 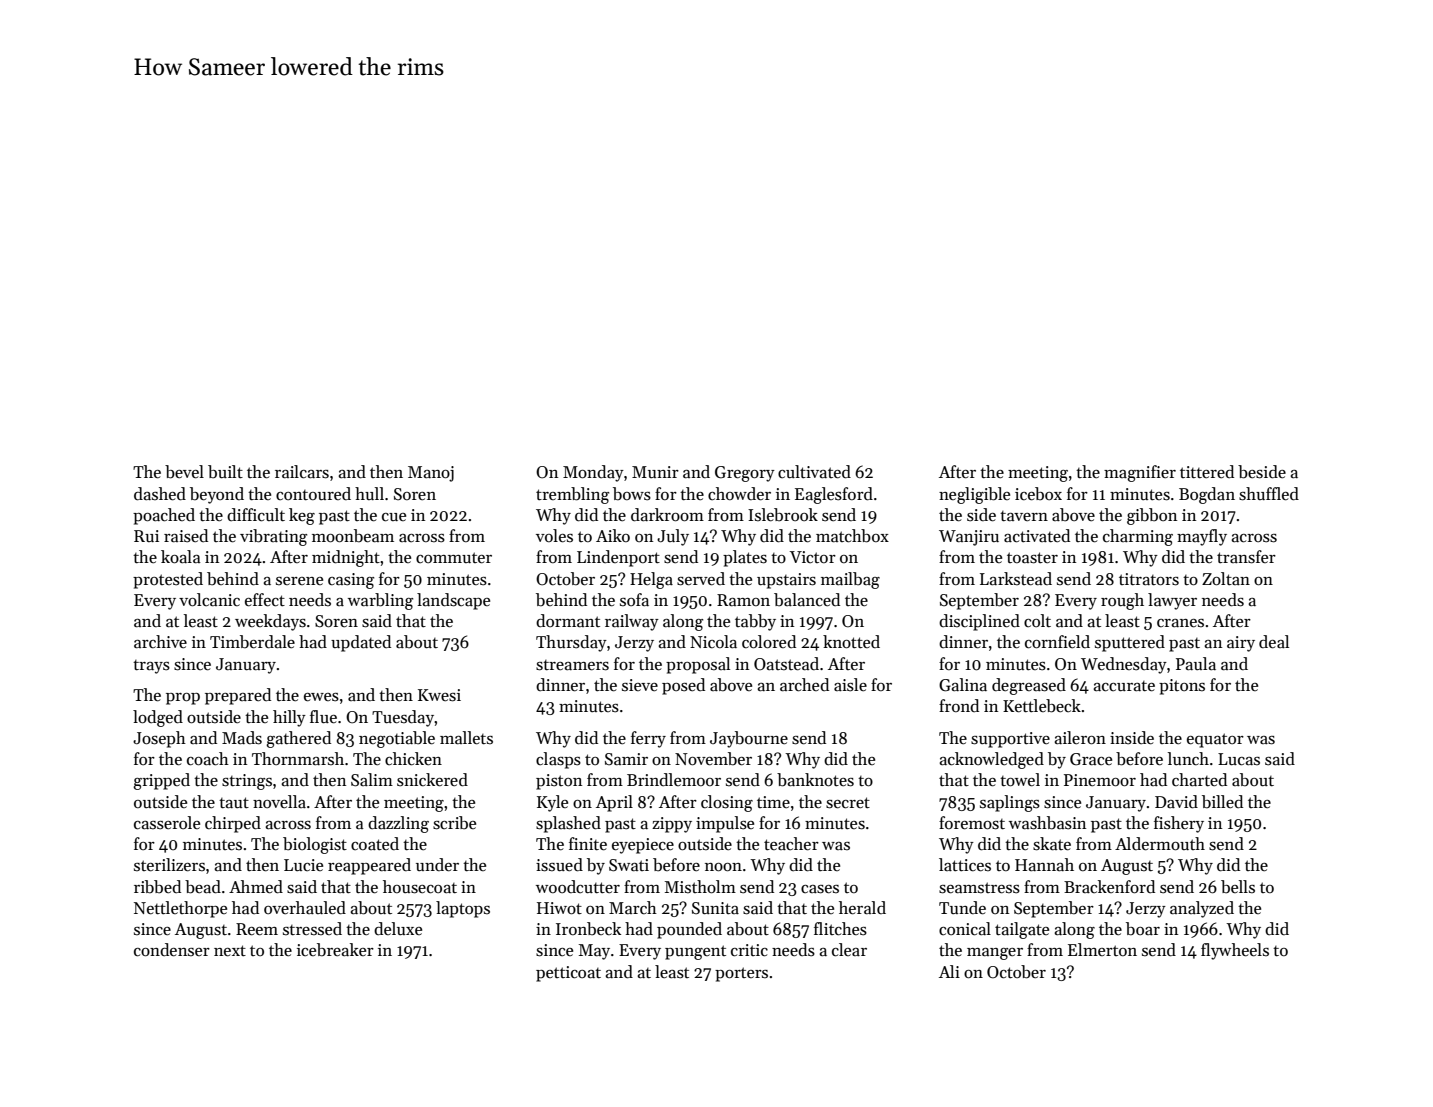 What do you see at coordinates (814, 472) in the screenshot?
I see `cultivated` at bounding box center [814, 472].
